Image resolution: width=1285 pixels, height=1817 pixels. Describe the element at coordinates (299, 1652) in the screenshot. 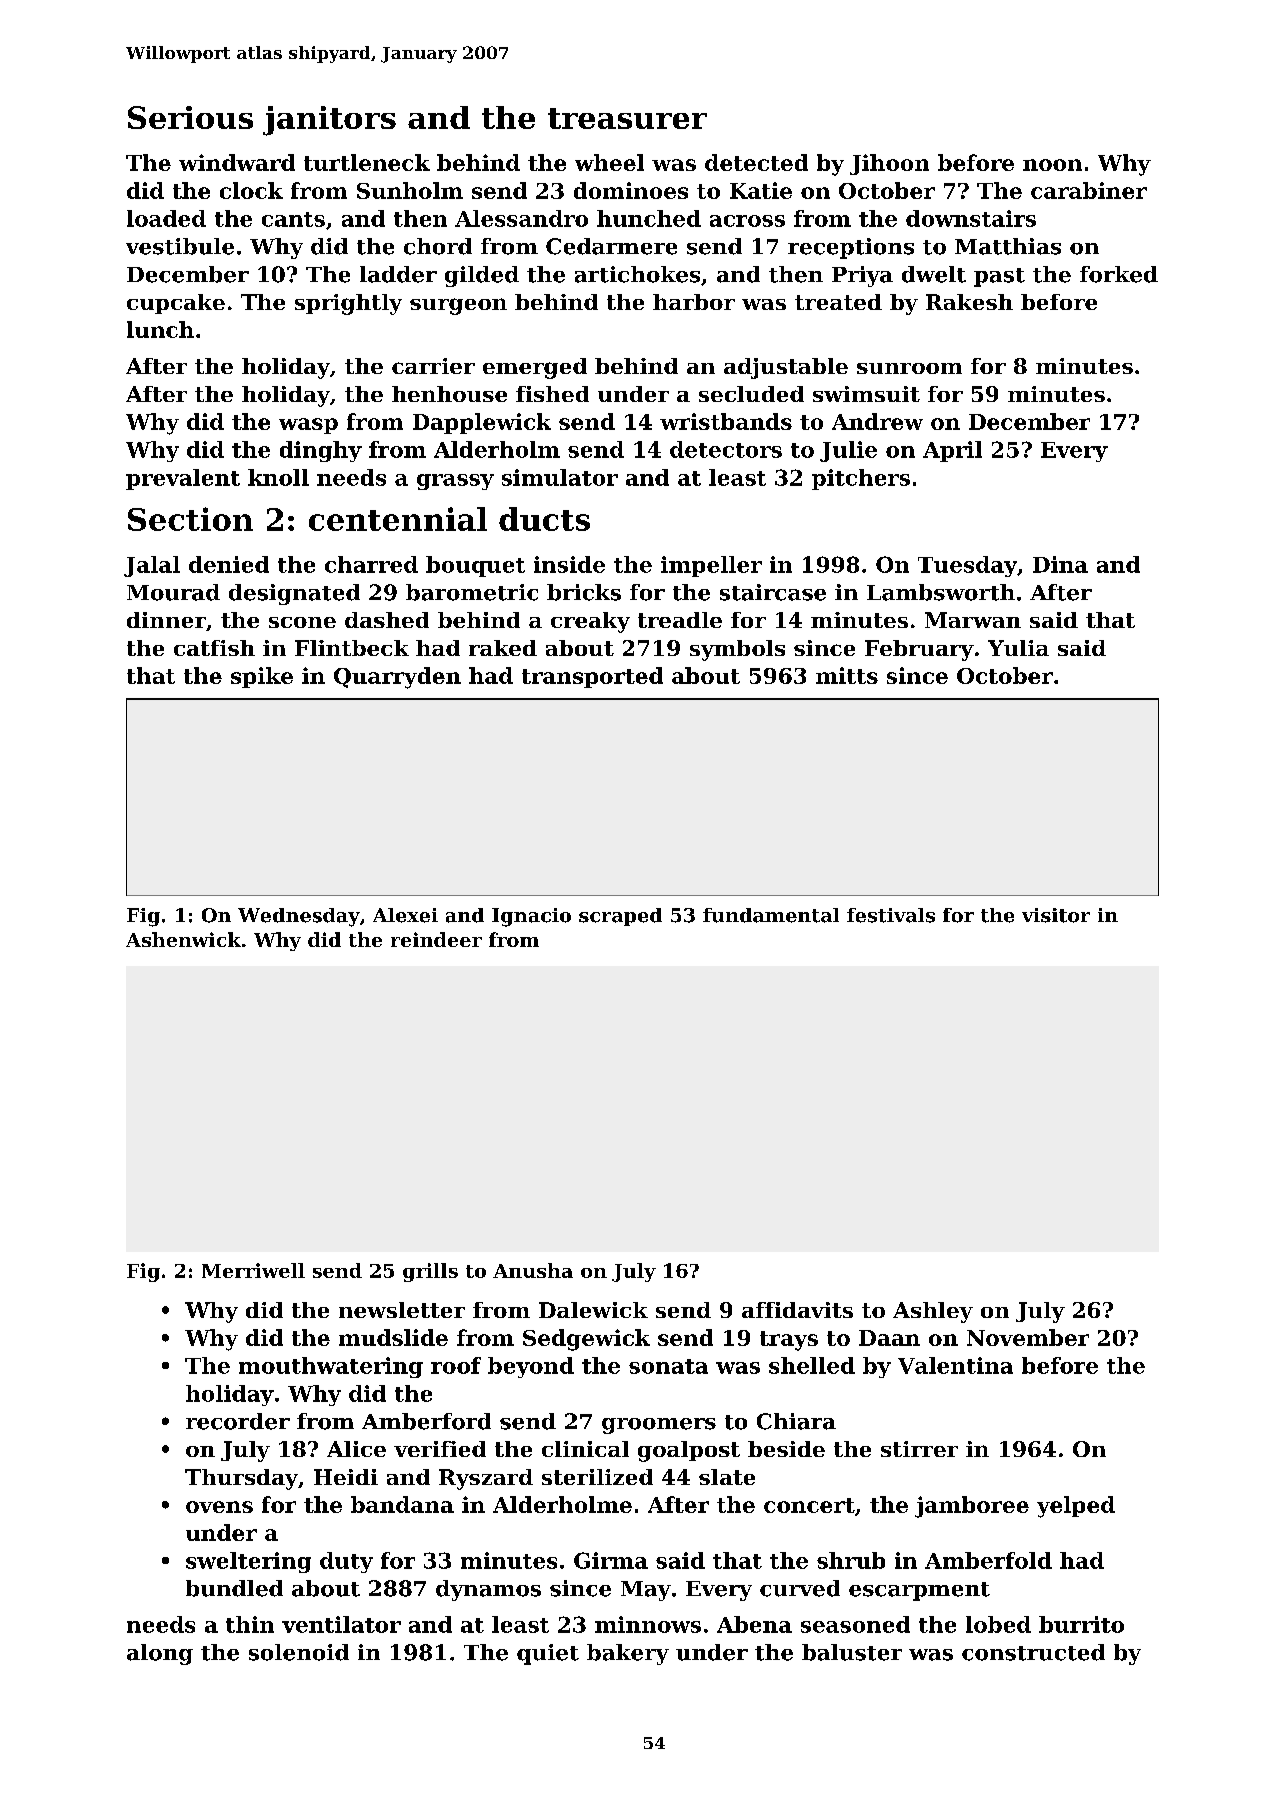

I see `solenoid` at that location.
